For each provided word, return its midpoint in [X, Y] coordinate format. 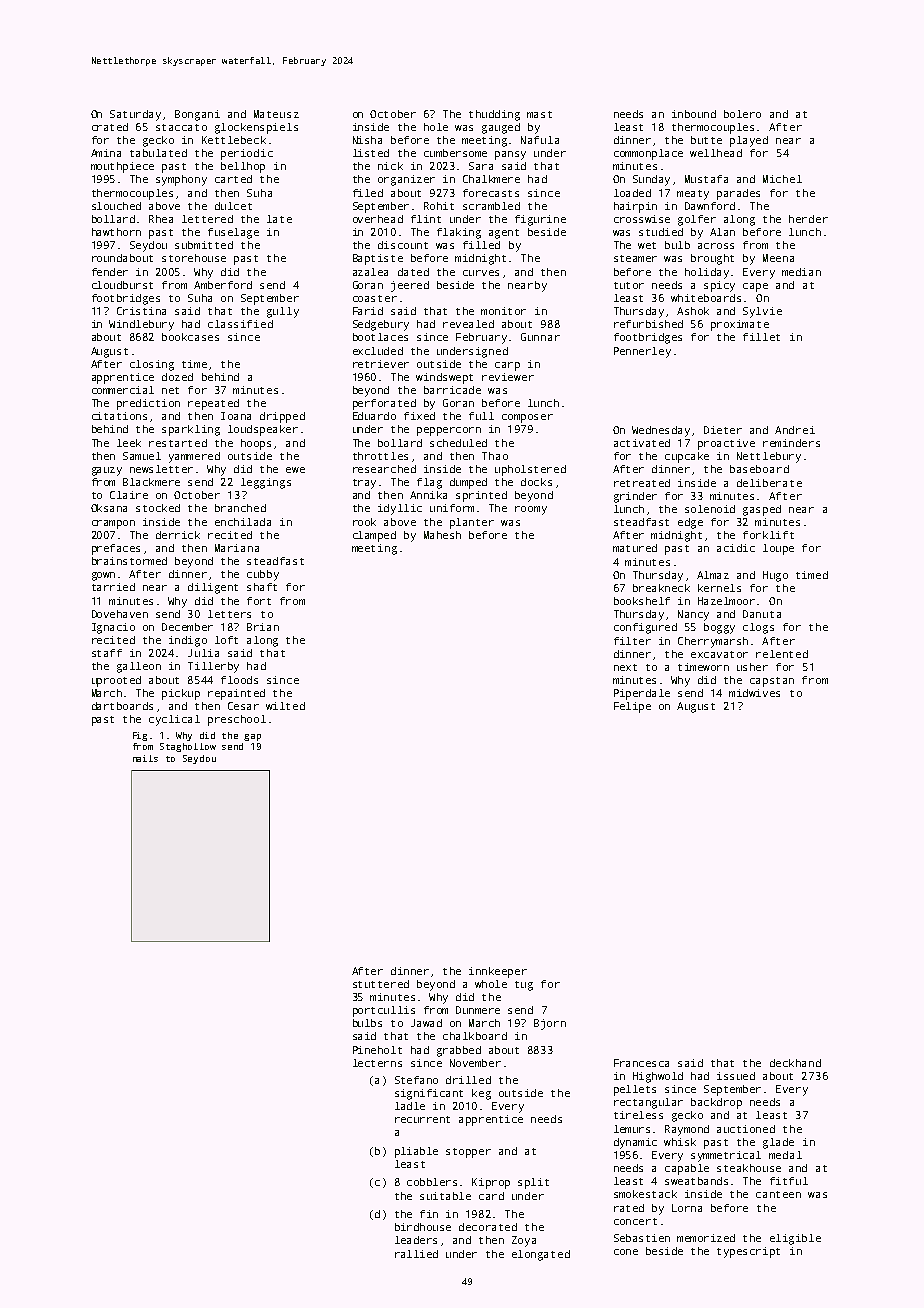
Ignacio [113, 628]
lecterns [377, 1063]
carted [233, 179]
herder [808, 219]
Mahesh [442, 535]
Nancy [693, 615]
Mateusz [276, 114]
